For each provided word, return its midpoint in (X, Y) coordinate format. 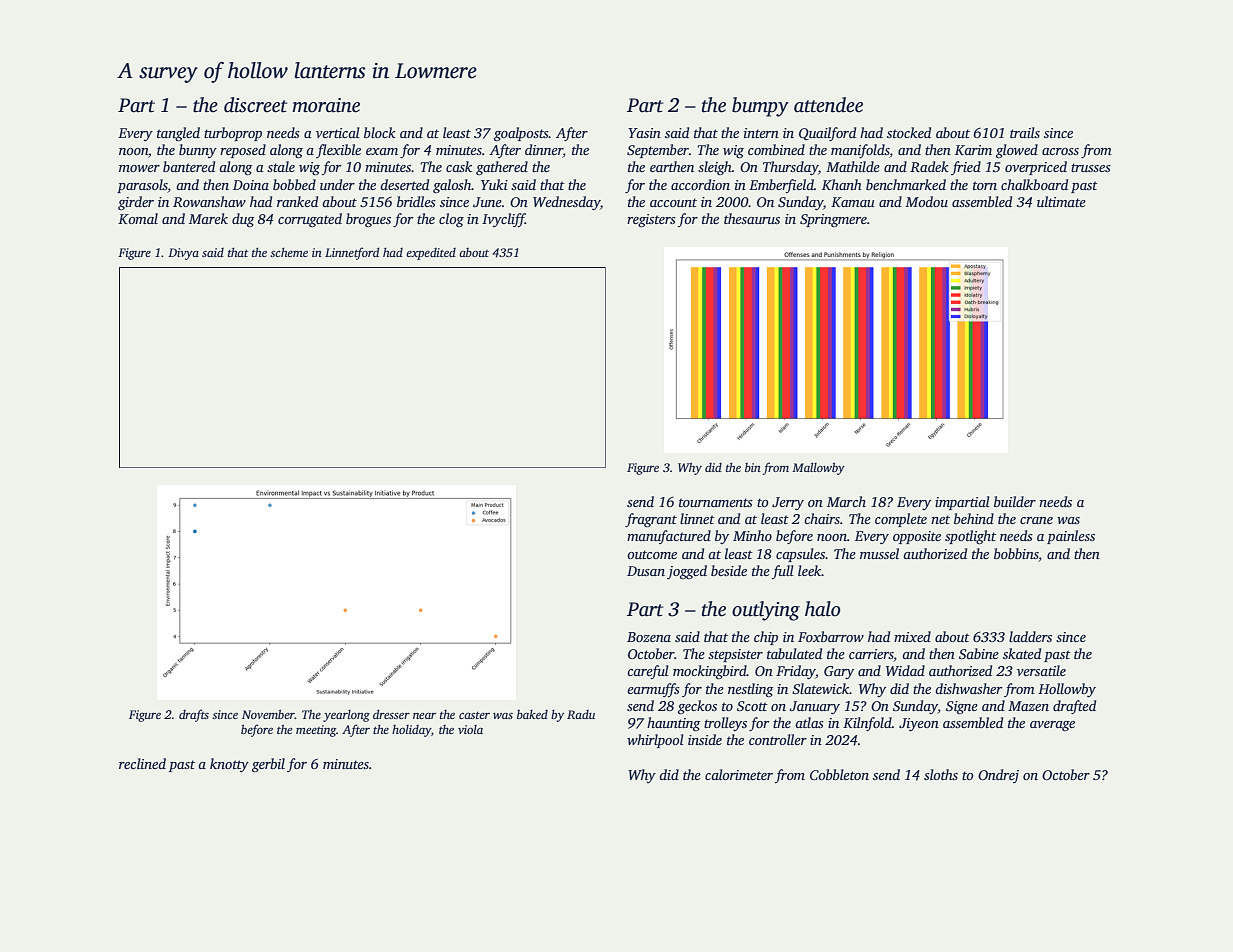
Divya (183, 254)
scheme (289, 252)
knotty (229, 765)
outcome (652, 554)
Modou (926, 201)
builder (1015, 501)
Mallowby (818, 468)
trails (1025, 132)
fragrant (651, 520)
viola (470, 729)
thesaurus (752, 218)
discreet (255, 105)
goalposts (521, 134)
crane (1036, 520)
